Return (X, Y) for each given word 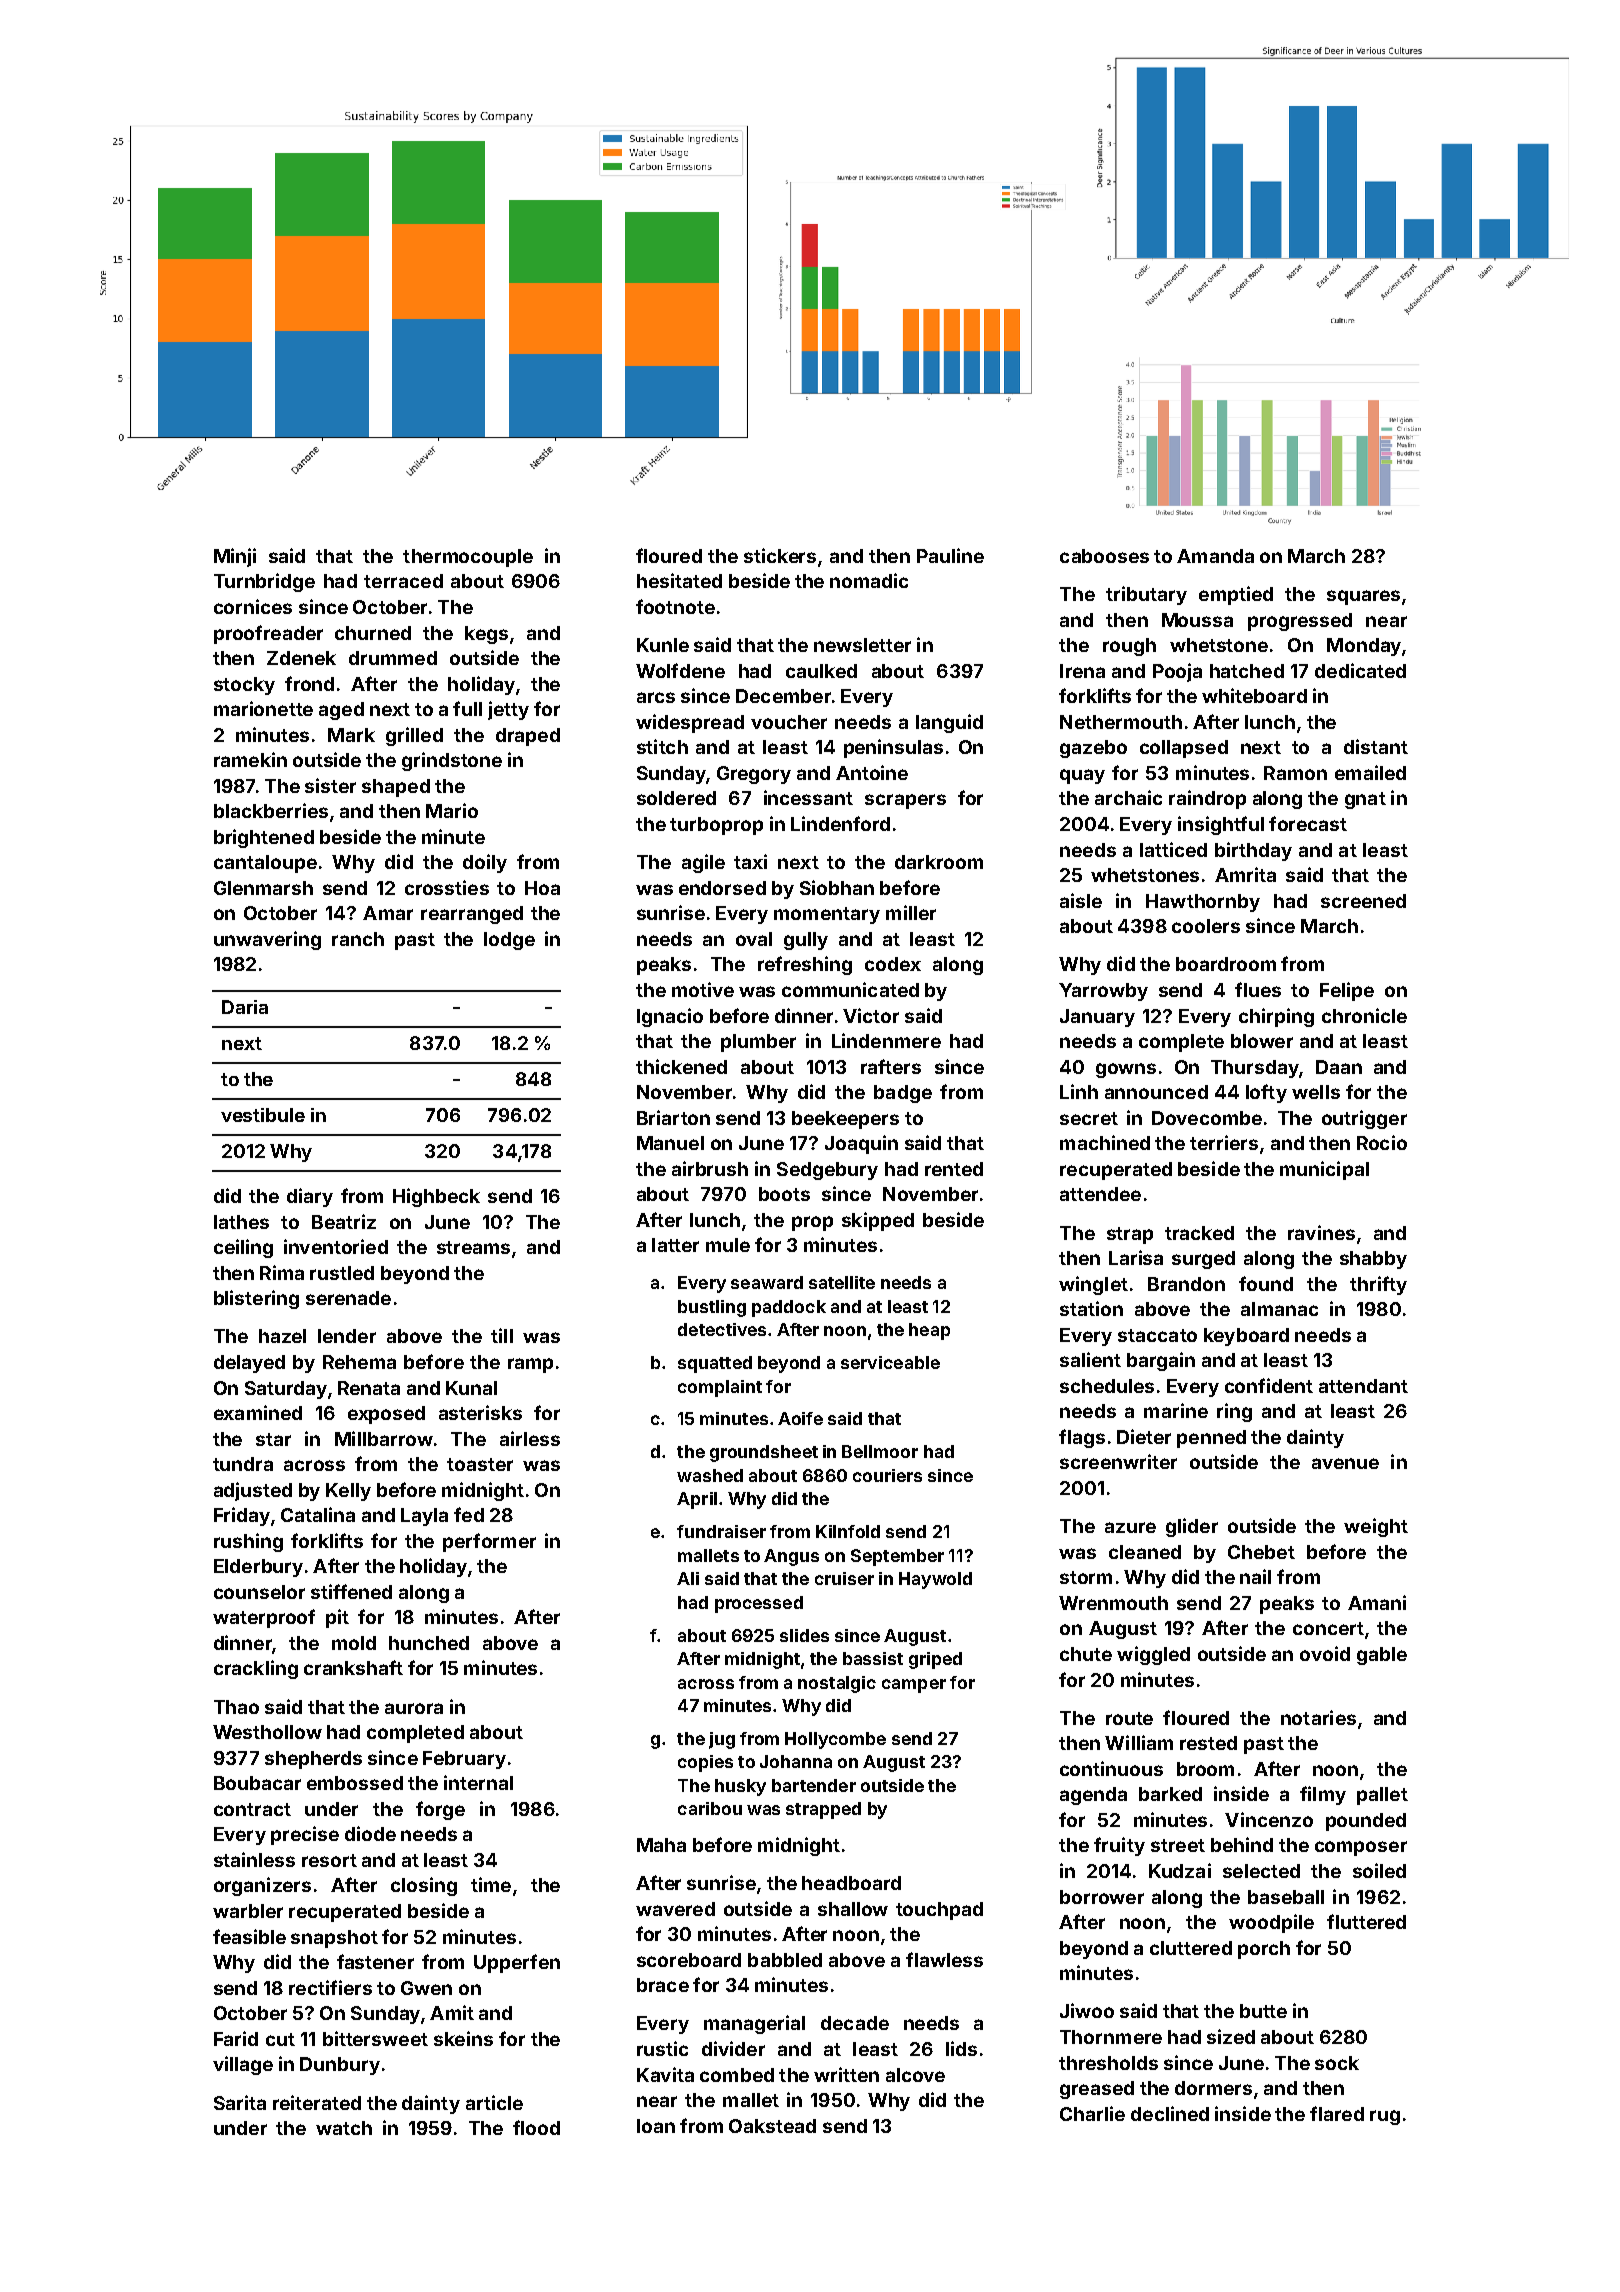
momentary (827, 915)
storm (1086, 1577)
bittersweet (375, 2038)
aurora (414, 1708)
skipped (878, 1221)
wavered (675, 1909)
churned (373, 633)
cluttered (1191, 1948)
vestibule (263, 1115)
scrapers (905, 801)
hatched (1247, 671)
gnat (1365, 800)
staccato (1157, 1335)
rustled (342, 1273)
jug (722, 1740)
